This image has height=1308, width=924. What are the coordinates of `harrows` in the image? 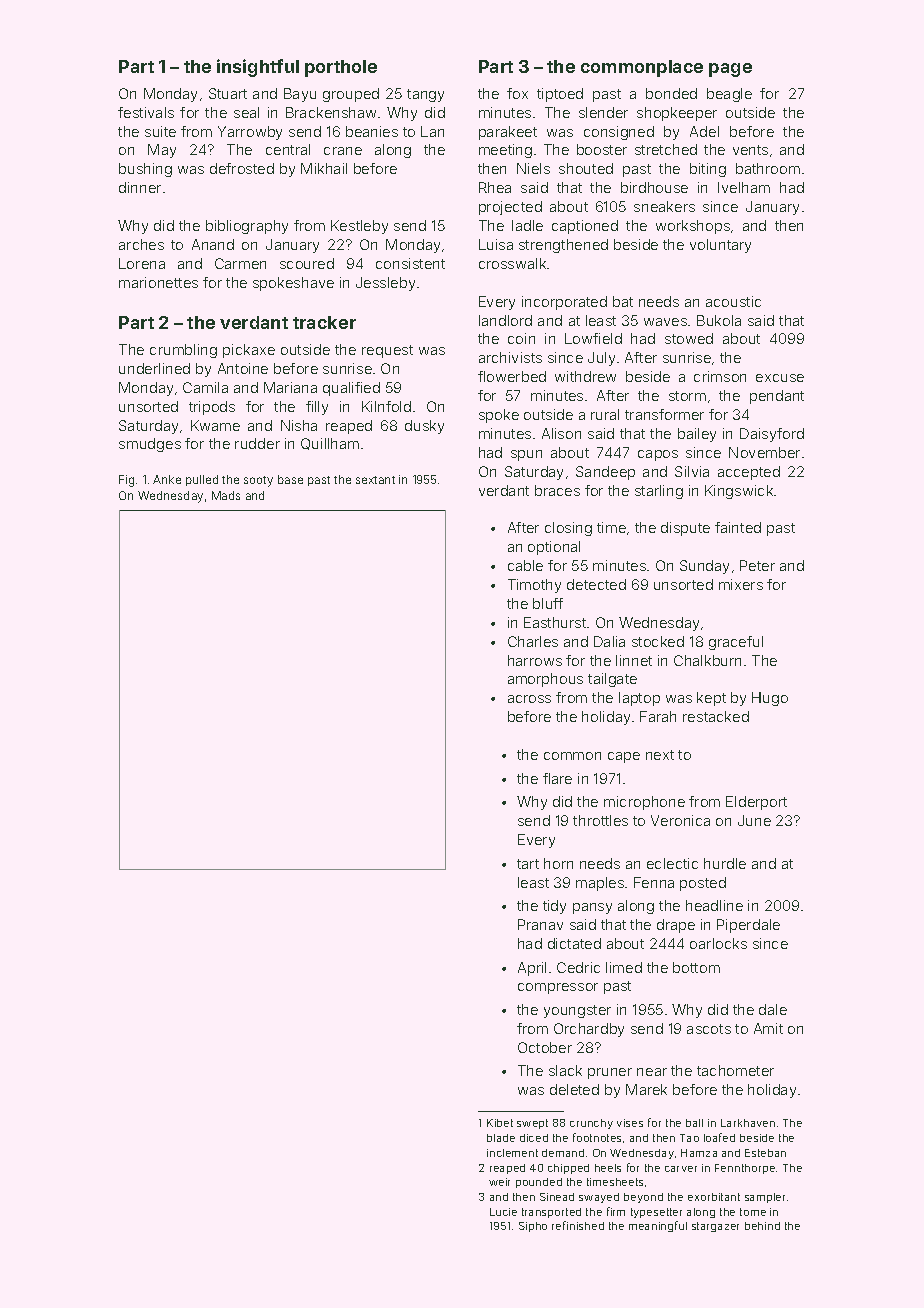 It's located at (535, 660).
